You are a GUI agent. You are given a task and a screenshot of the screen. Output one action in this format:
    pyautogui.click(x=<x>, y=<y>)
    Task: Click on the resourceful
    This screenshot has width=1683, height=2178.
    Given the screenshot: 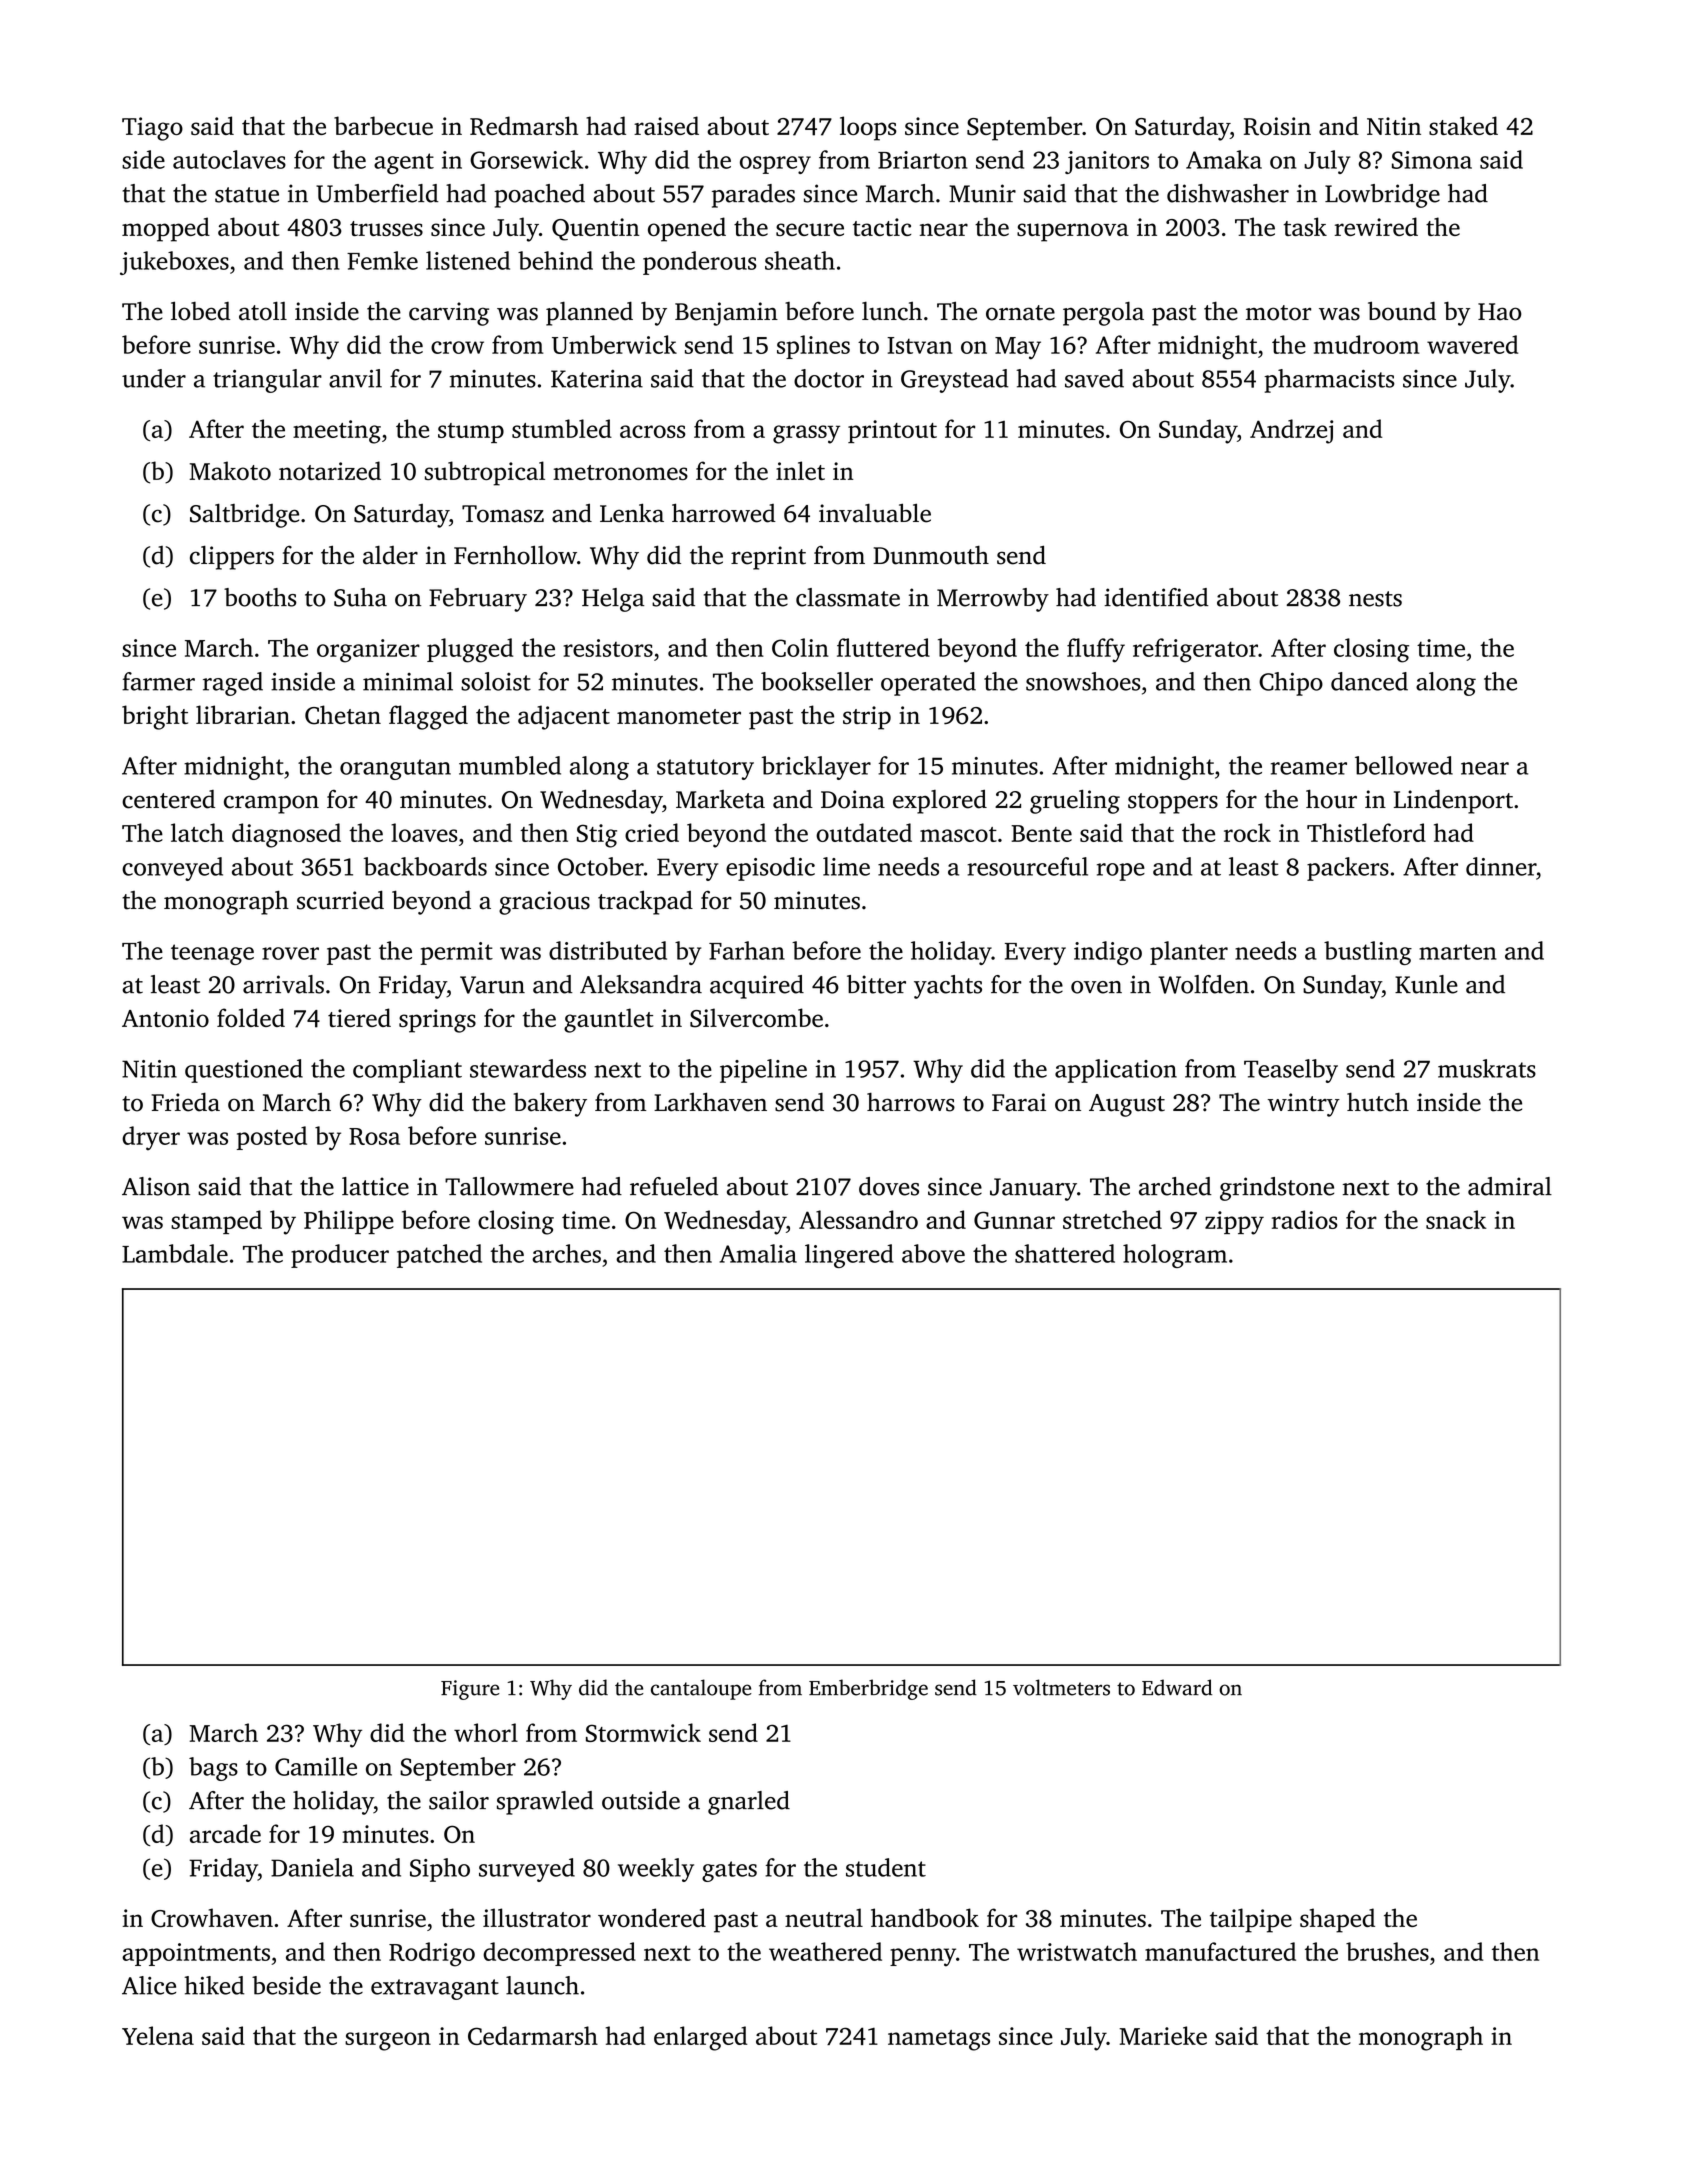 What is the action you would take?
    pyautogui.click(x=1027, y=866)
